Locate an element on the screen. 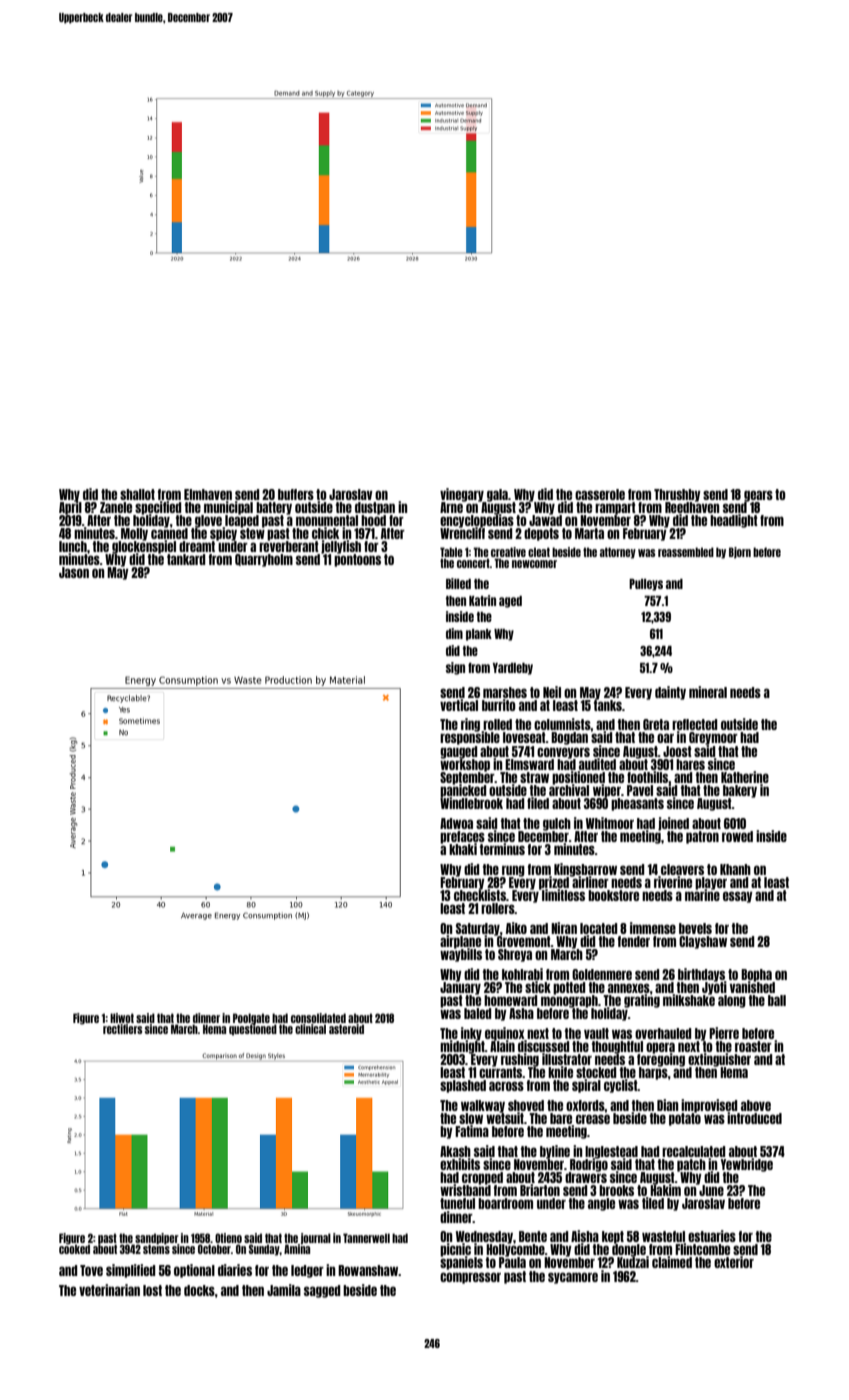 This screenshot has width=849, height=1400. Khanh is located at coordinates (735, 869).
